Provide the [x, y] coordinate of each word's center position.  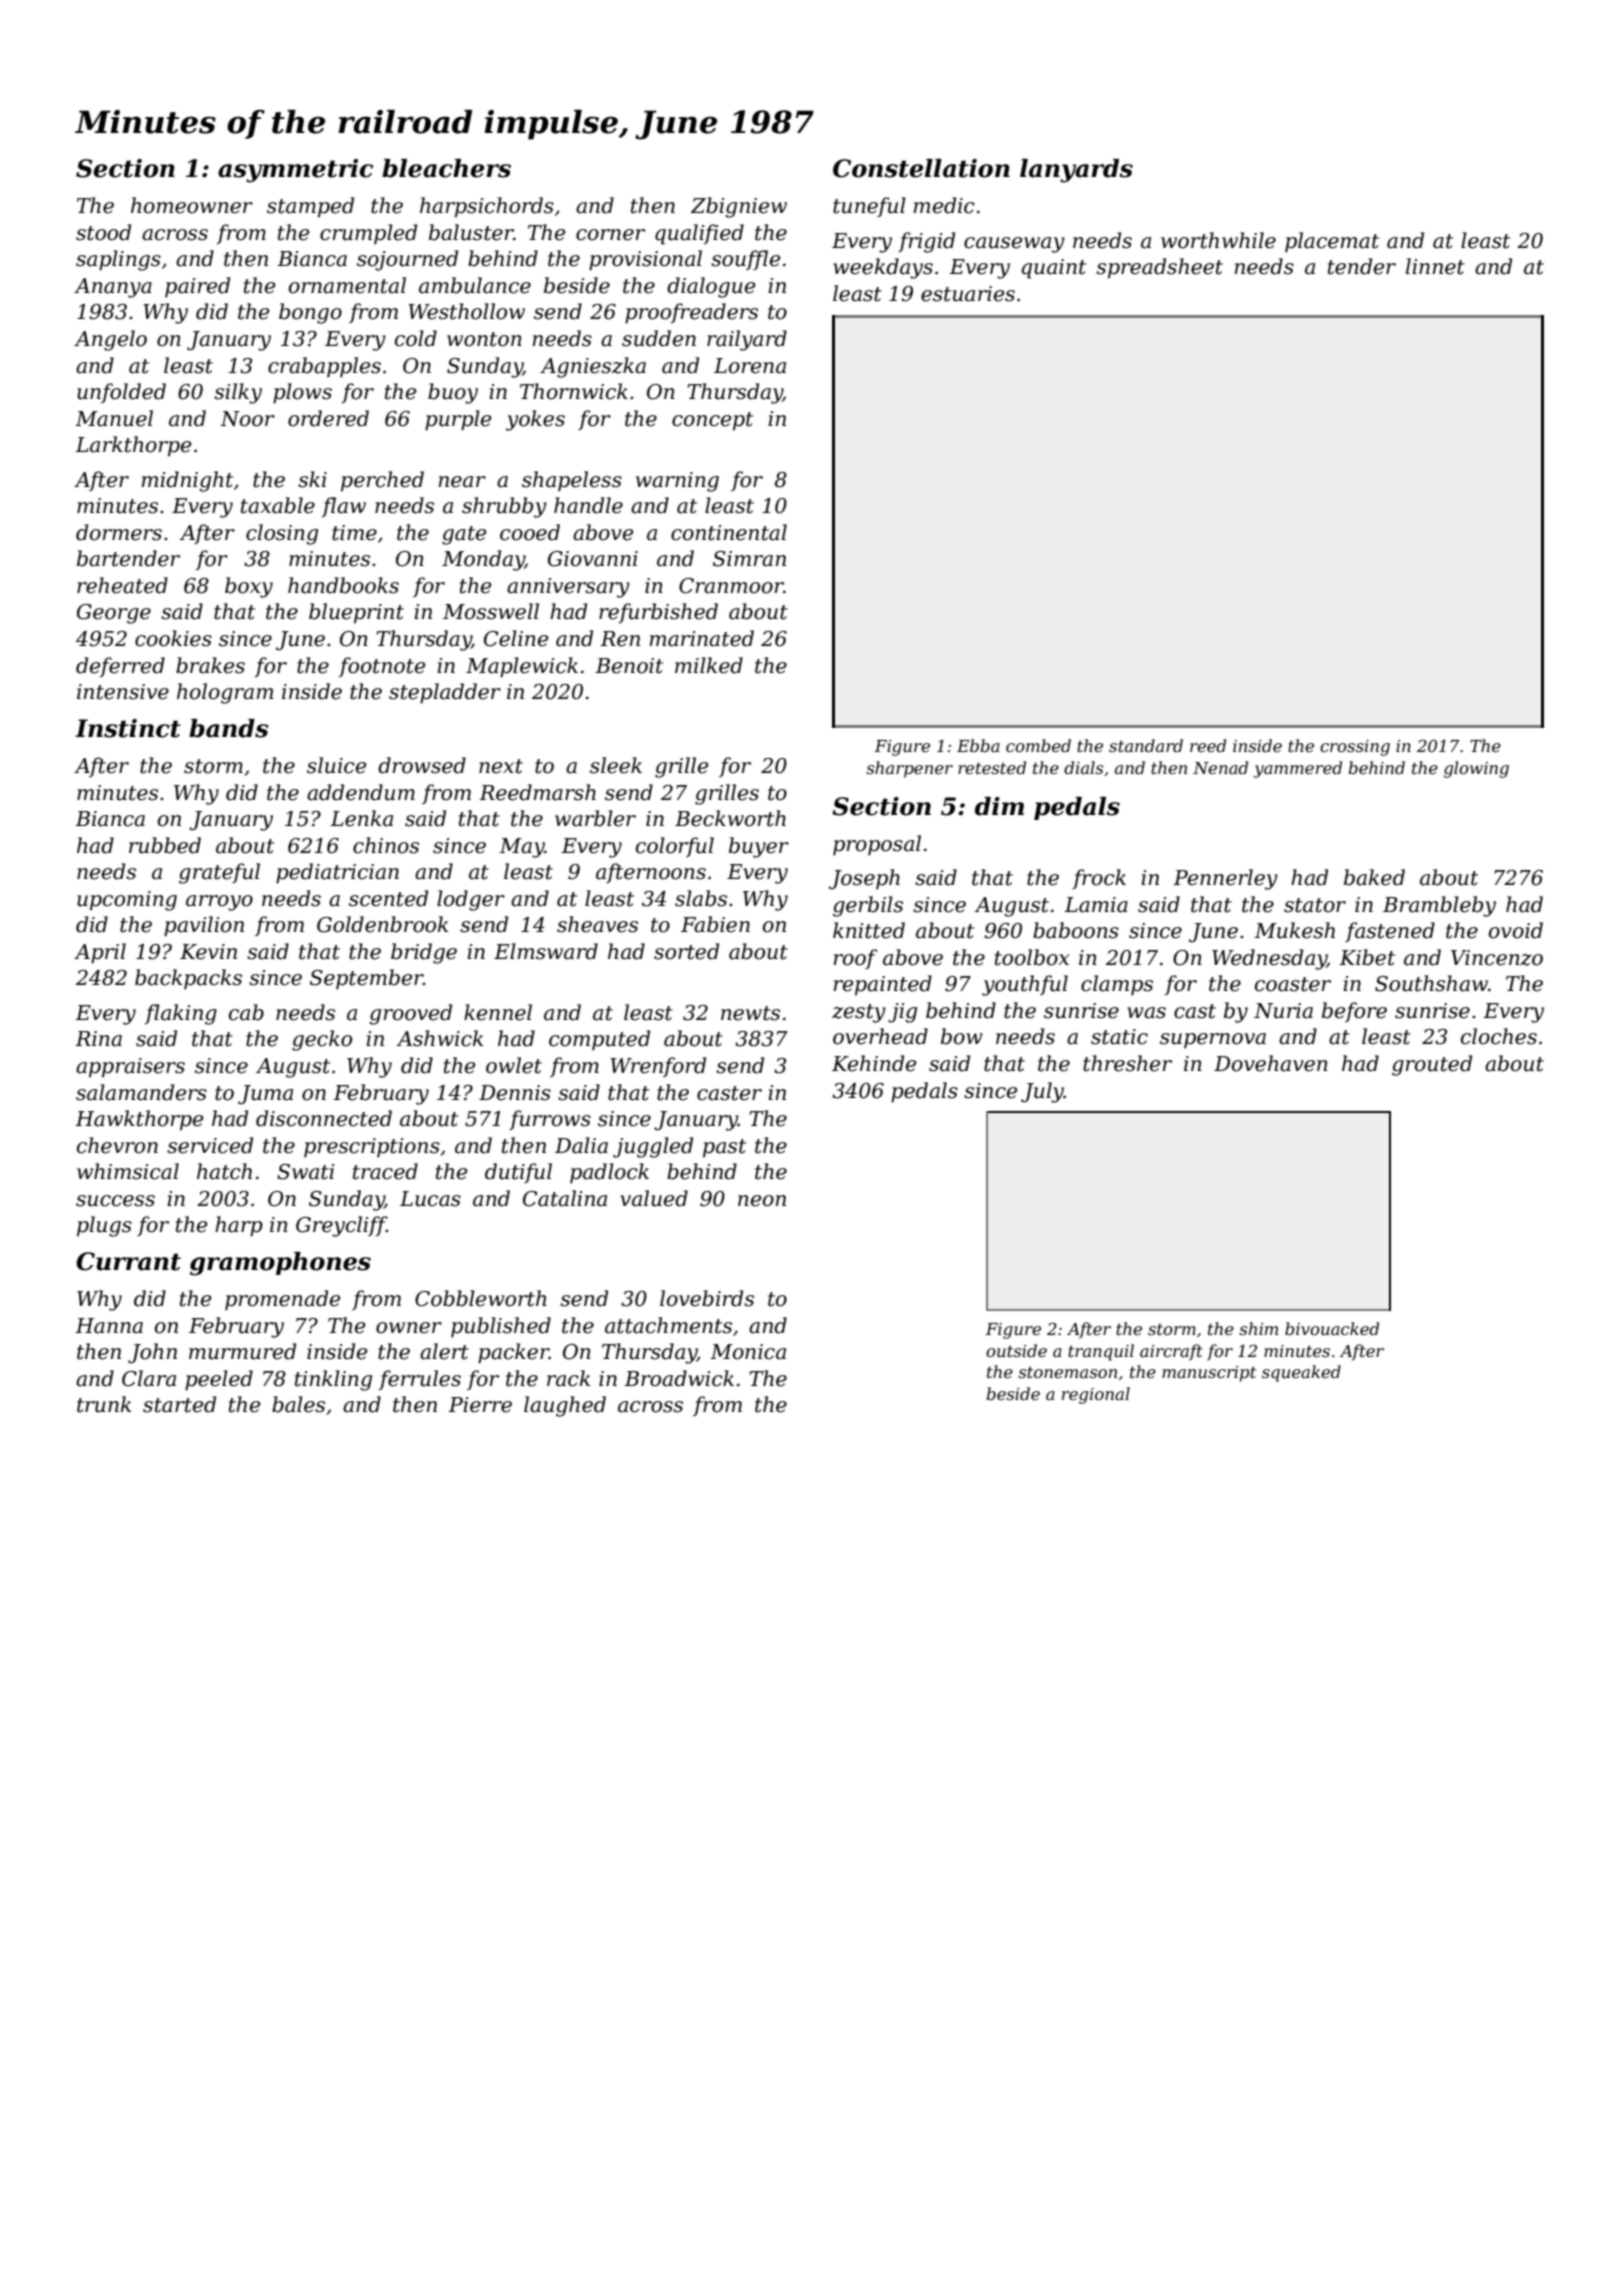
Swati [305, 1172]
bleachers [446, 168]
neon [762, 1201]
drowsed [422, 765]
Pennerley [1225, 879]
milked [709, 665]
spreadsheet [1159, 268]
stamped [310, 207]
